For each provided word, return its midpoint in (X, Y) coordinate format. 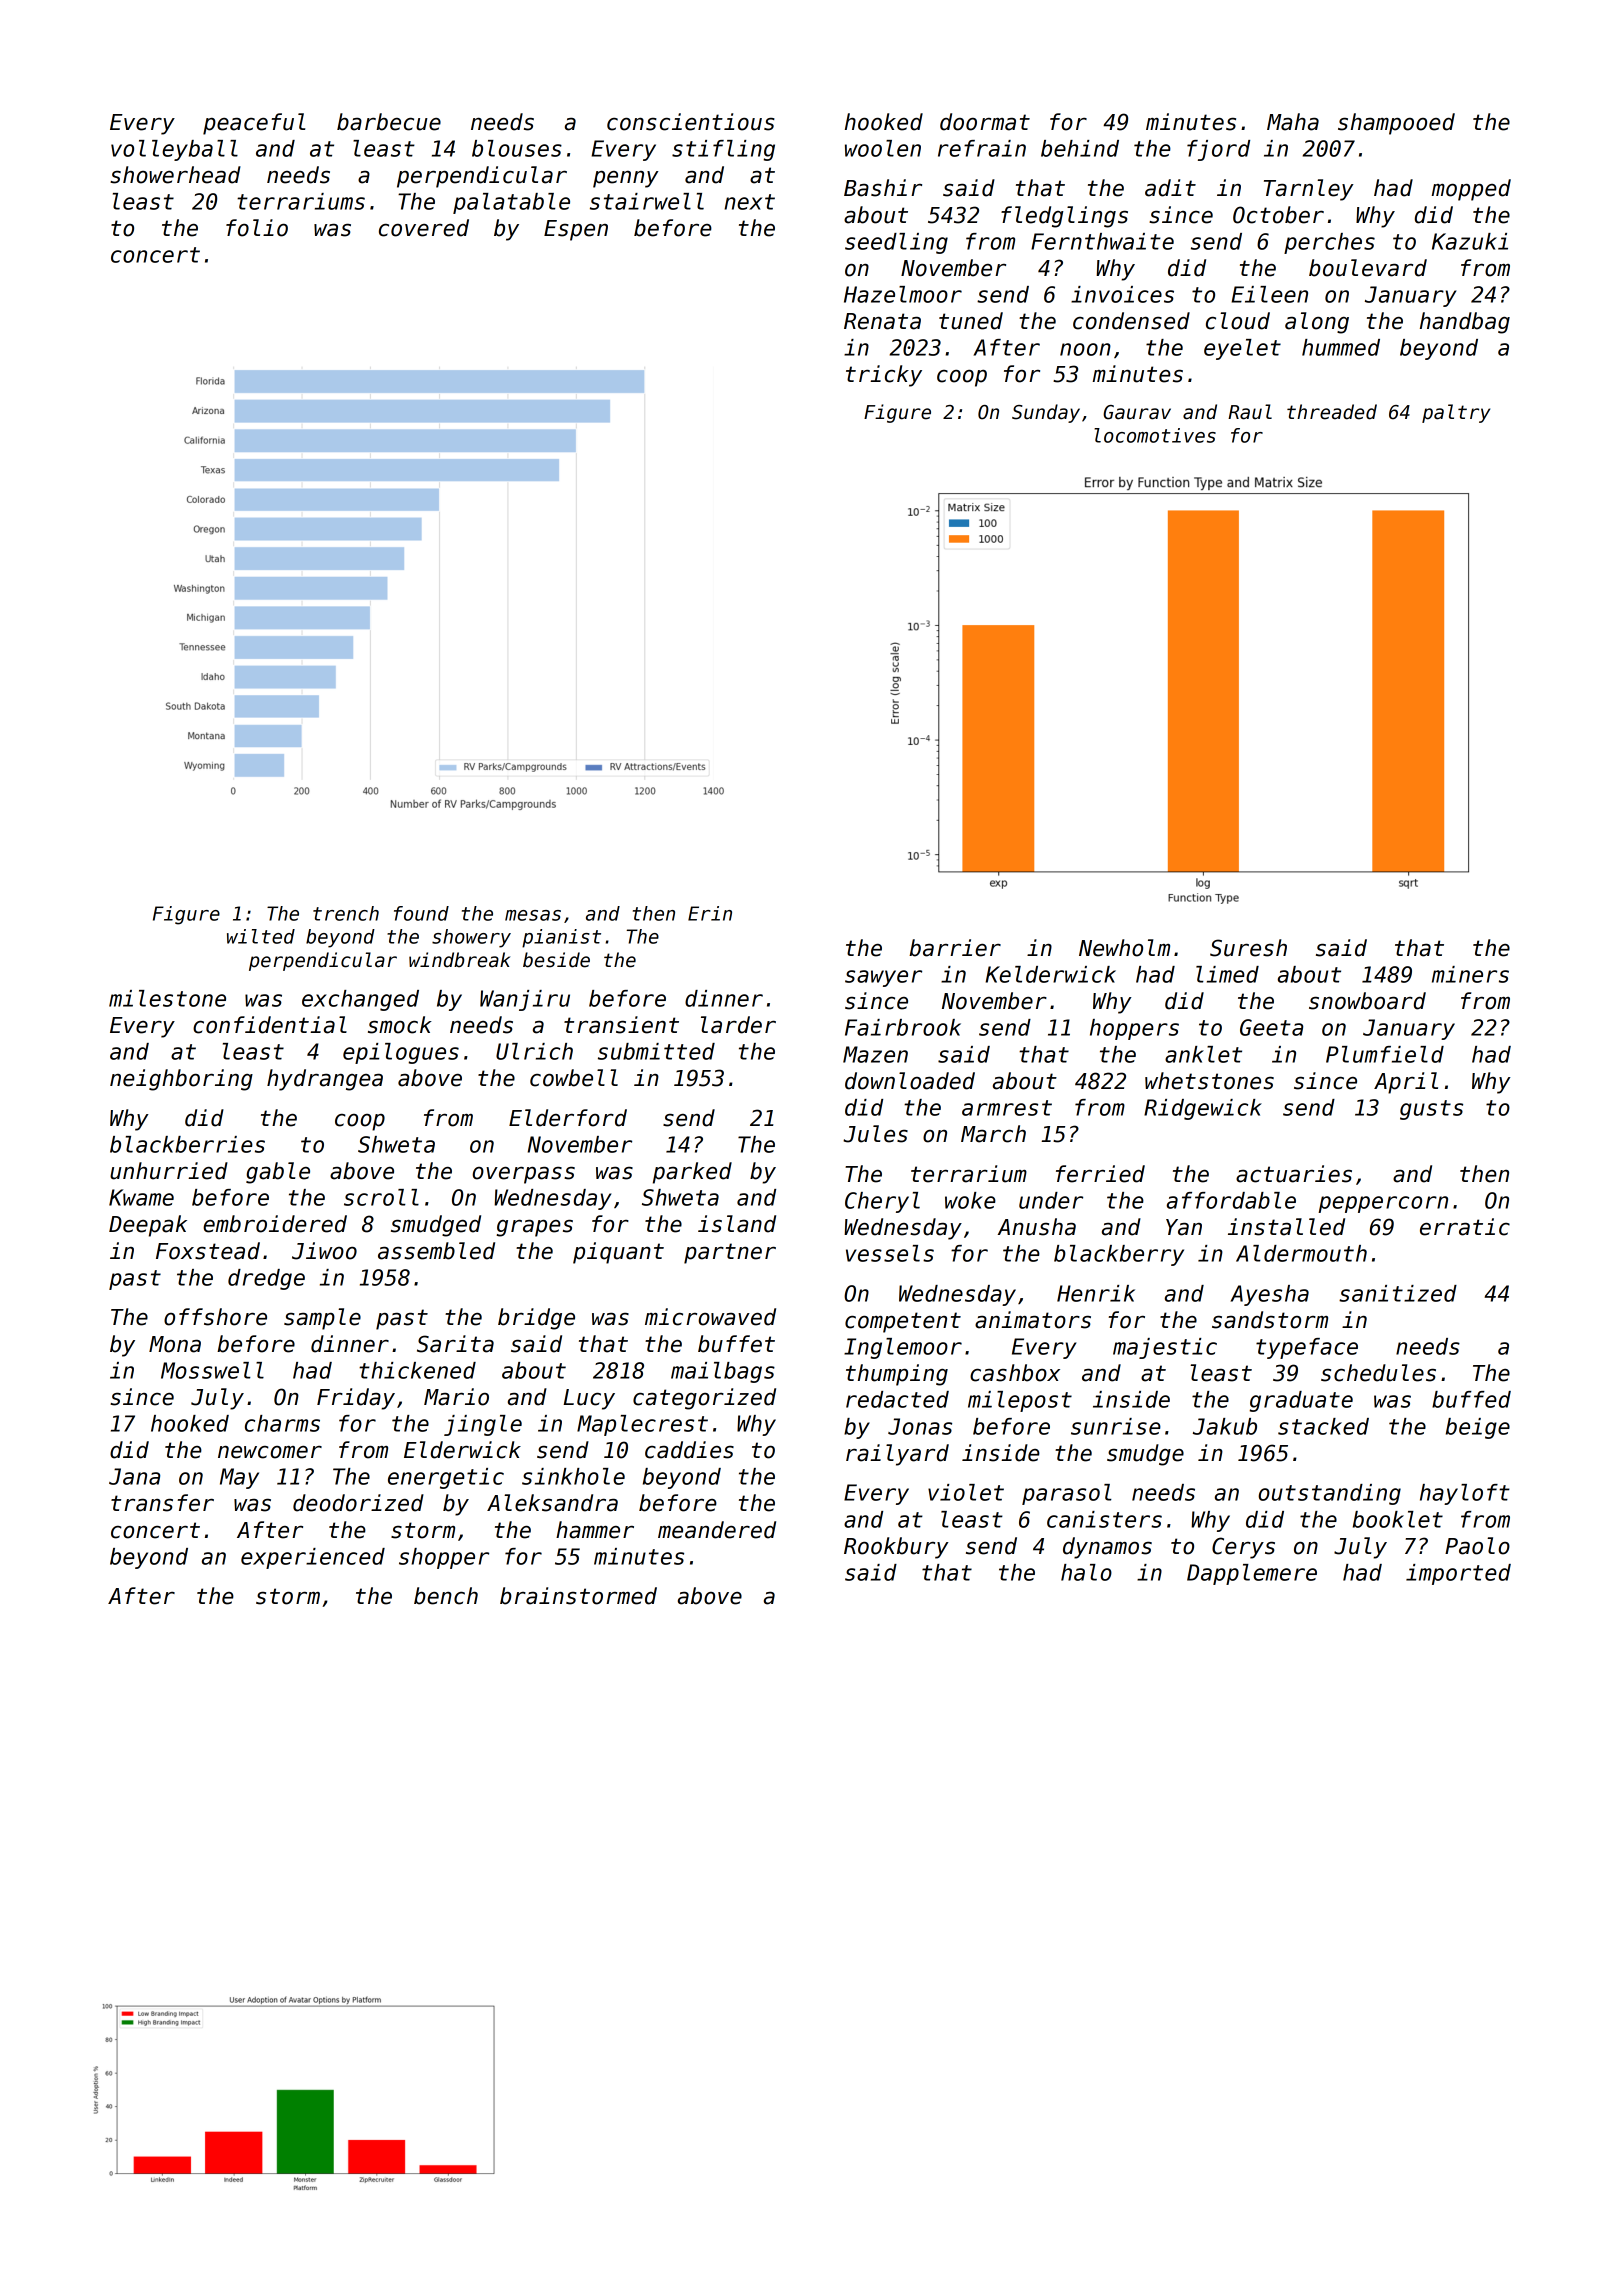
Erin (710, 913)
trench (346, 913)
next (749, 202)
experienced (313, 1558)
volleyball (174, 150)
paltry (1456, 413)
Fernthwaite (1102, 241)
